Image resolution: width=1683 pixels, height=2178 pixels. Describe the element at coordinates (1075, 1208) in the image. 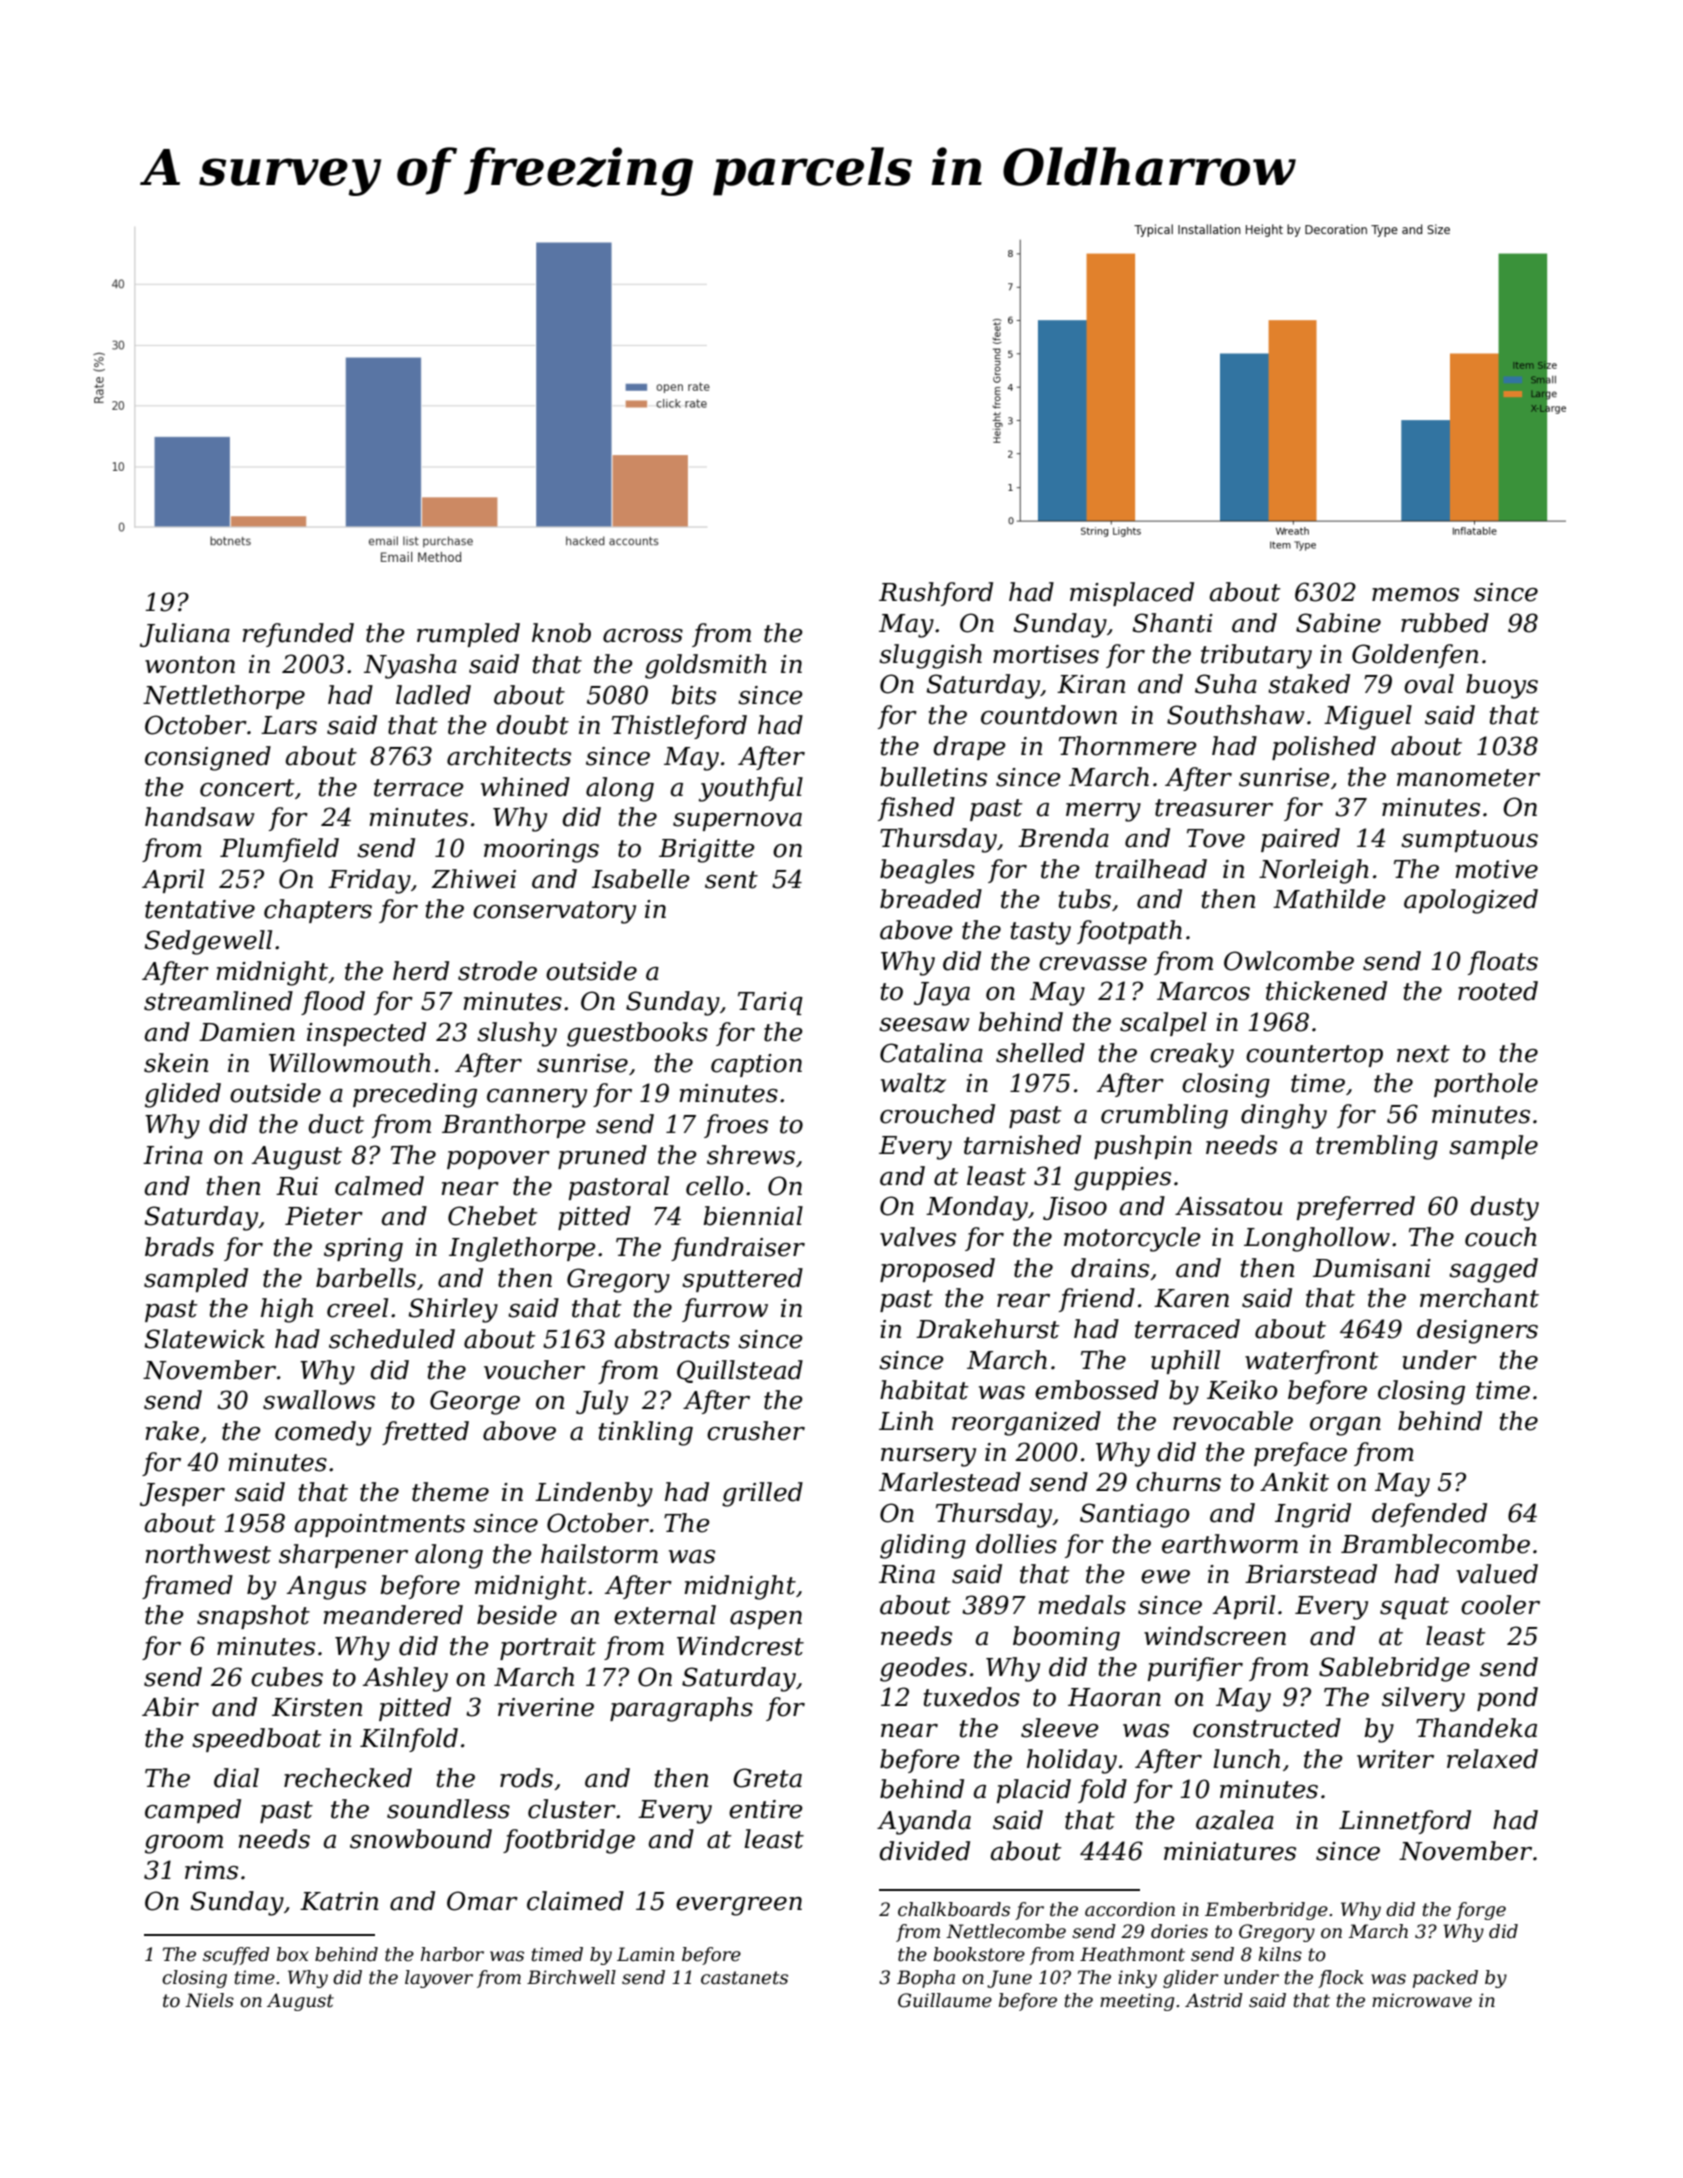

I see `Jisoo` at that location.
